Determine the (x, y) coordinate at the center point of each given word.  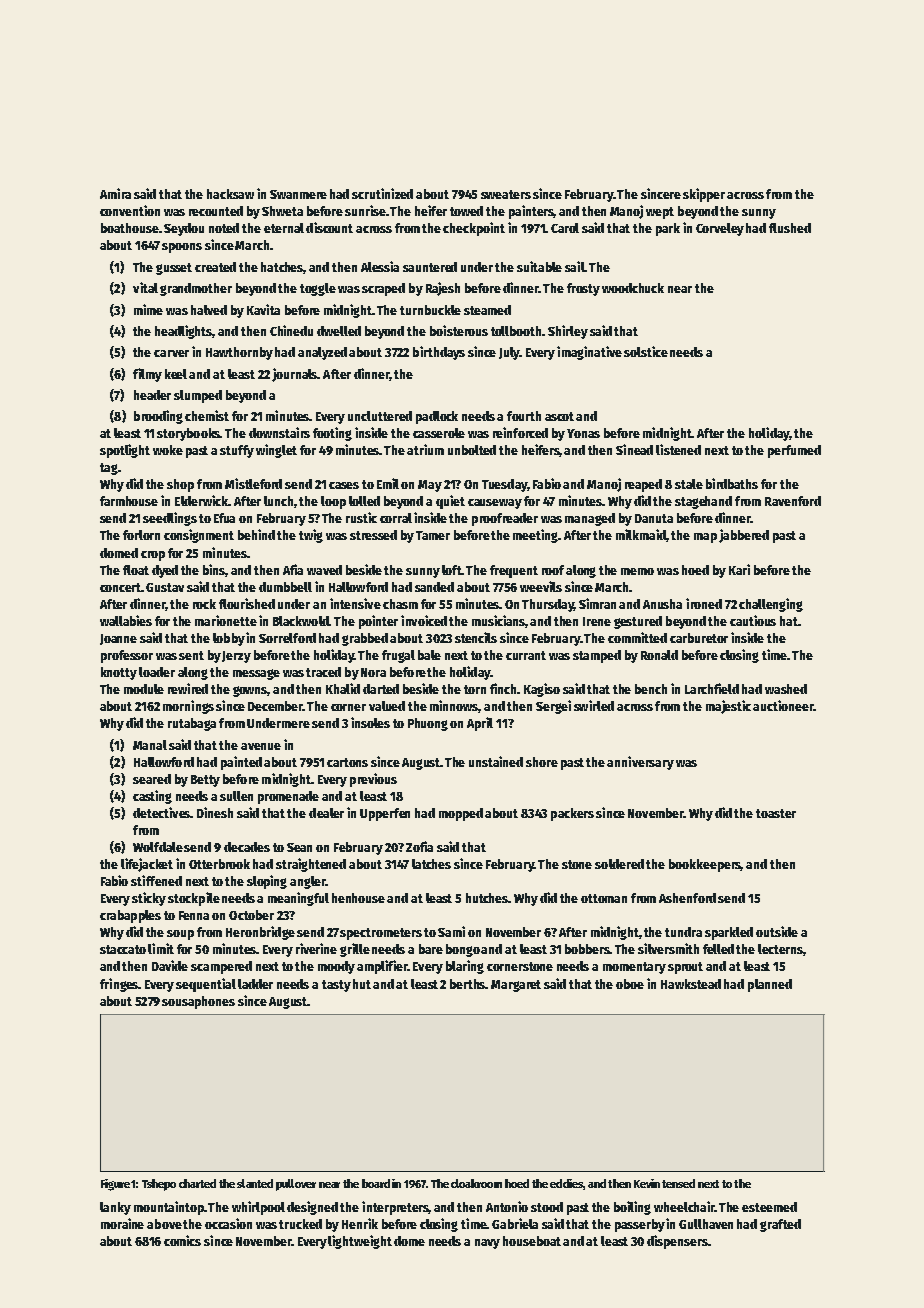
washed (786, 689)
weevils (541, 586)
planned (770, 985)
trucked (300, 1224)
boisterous (459, 330)
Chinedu (291, 330)
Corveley (720, 229)
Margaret (516, 986)
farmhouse (129, 501)
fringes (119, 985)
